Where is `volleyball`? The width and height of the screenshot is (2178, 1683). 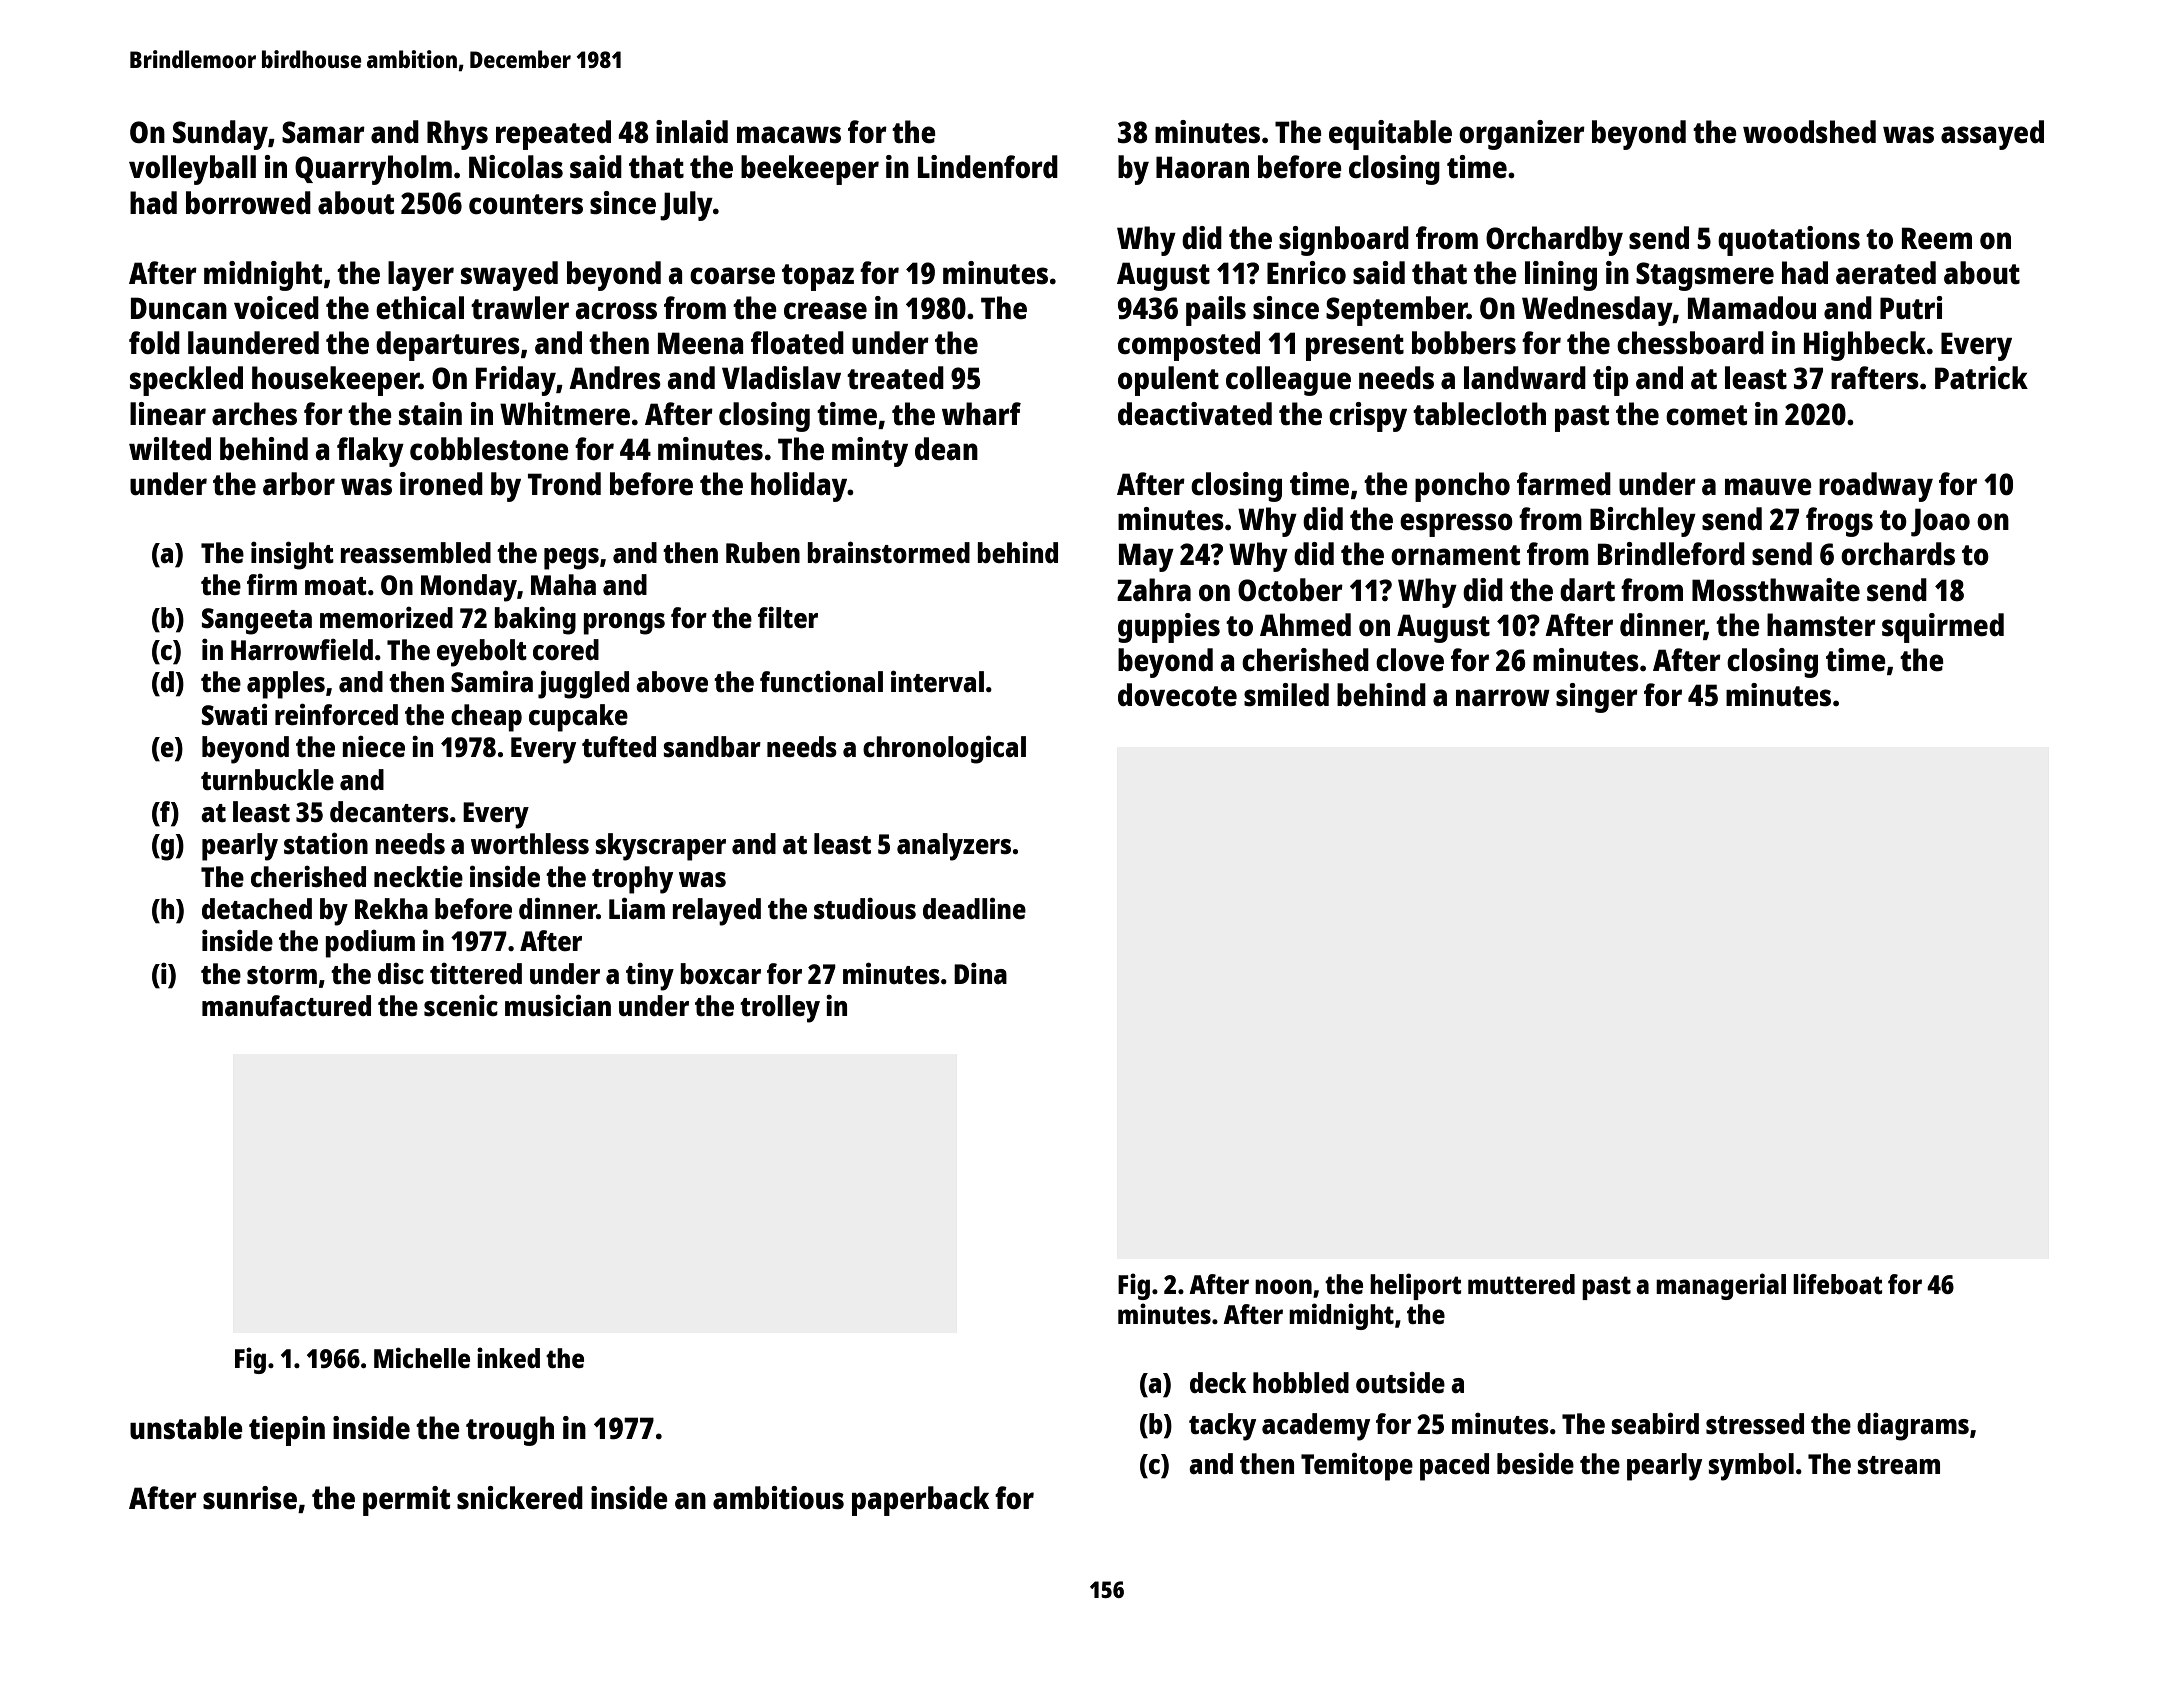 volleyball is located at coordinates (192, 170).
